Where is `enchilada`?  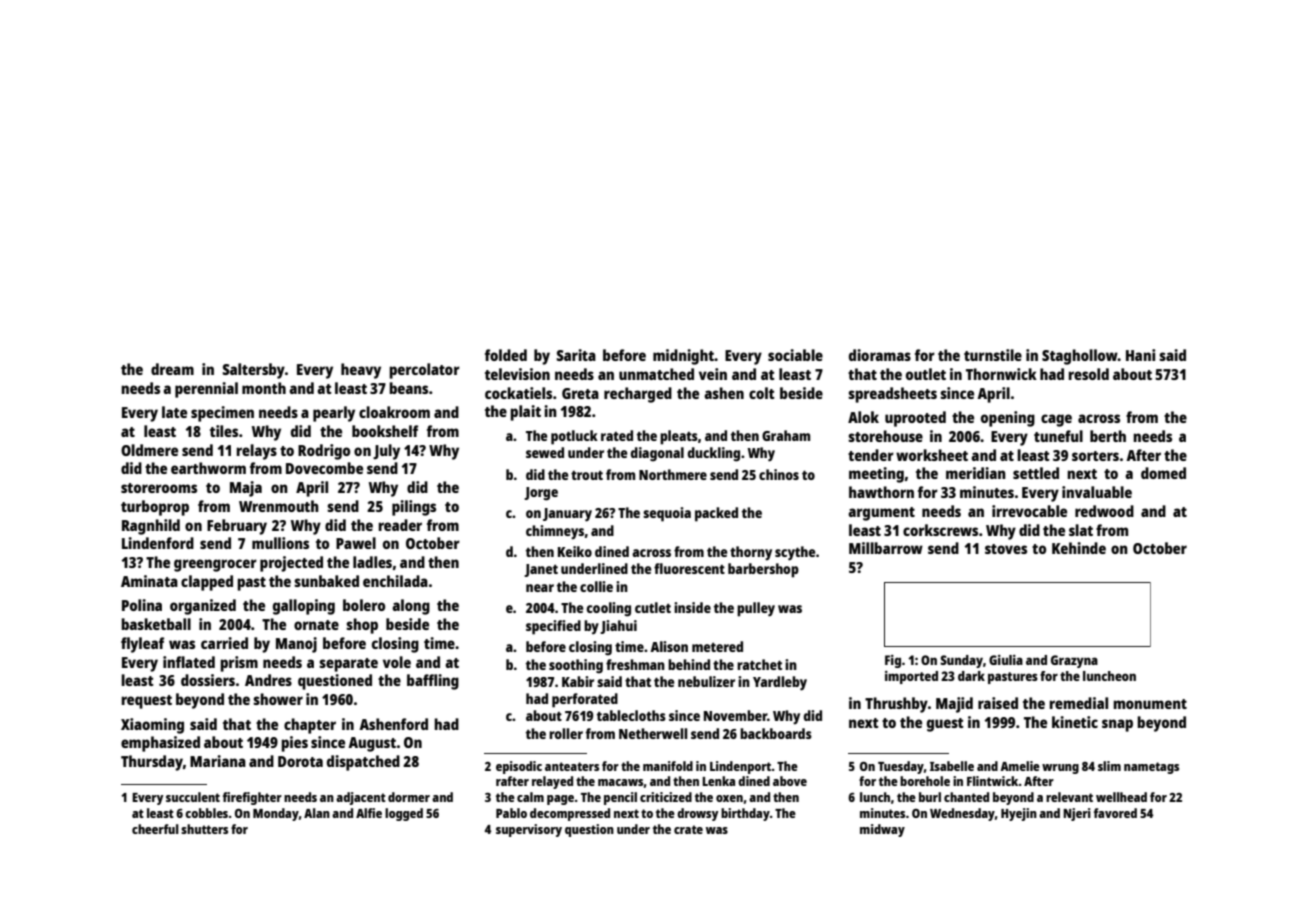
enchilada is located at coordinates (395, 581).
